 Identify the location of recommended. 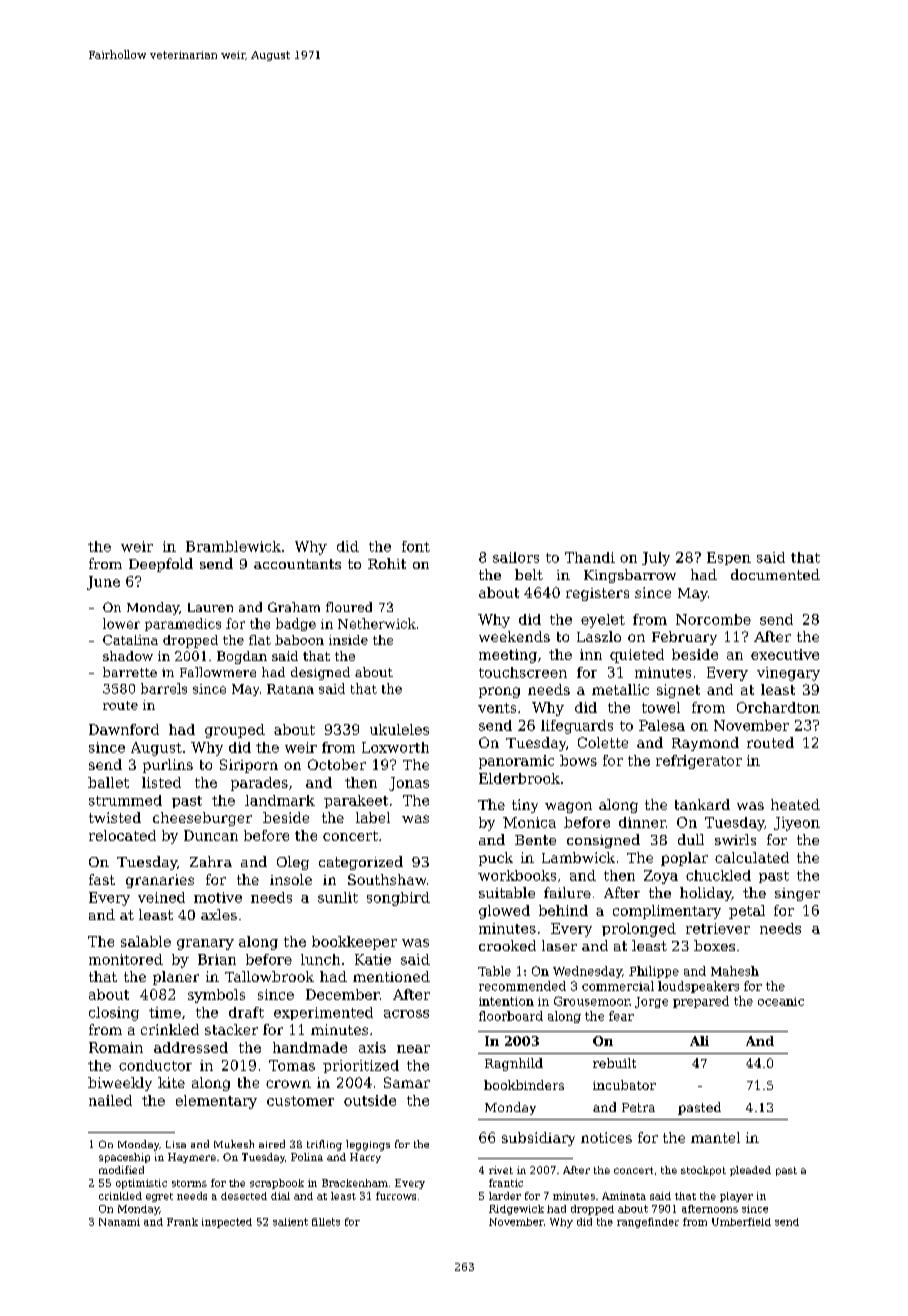
(522, 986).
